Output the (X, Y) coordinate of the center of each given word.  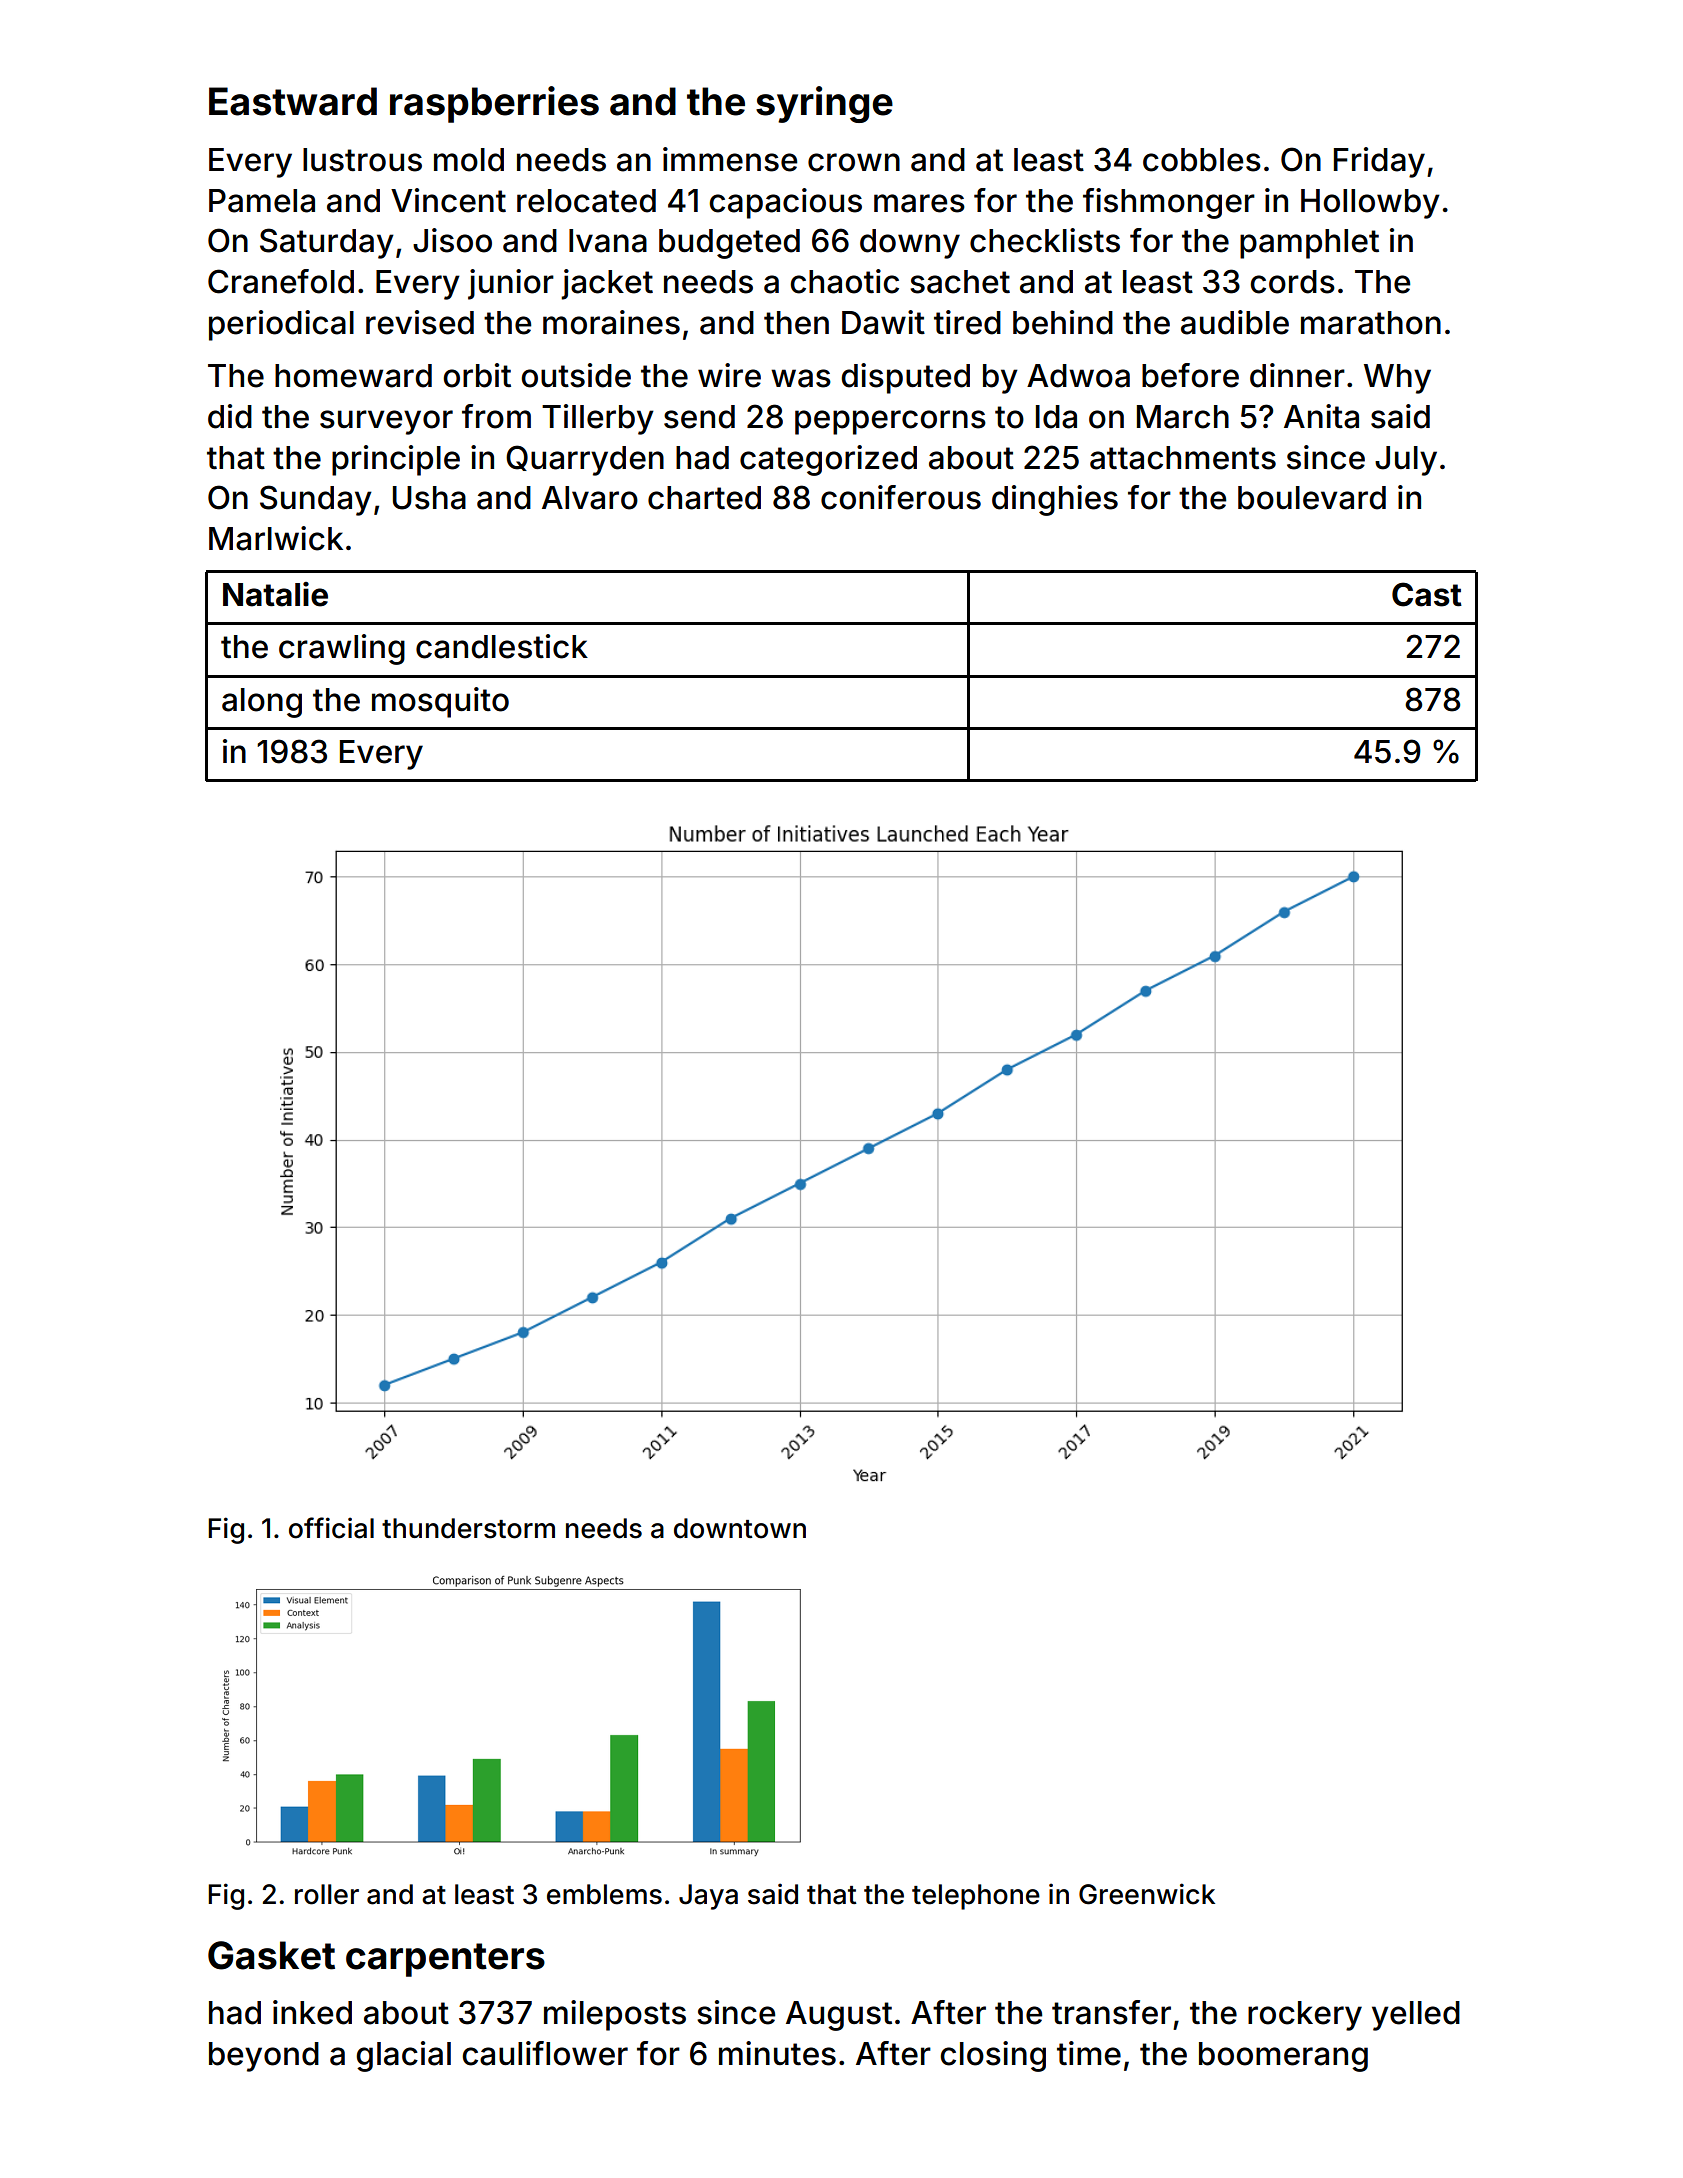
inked (312, 2012)
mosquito (440, 702)
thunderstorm (468, 1528)
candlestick (502, 646)
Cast (1427, 594)
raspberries (494, 104)
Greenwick (1147, 1894)
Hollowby (1370, 204)
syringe (824, 104)
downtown (740, 1528)
